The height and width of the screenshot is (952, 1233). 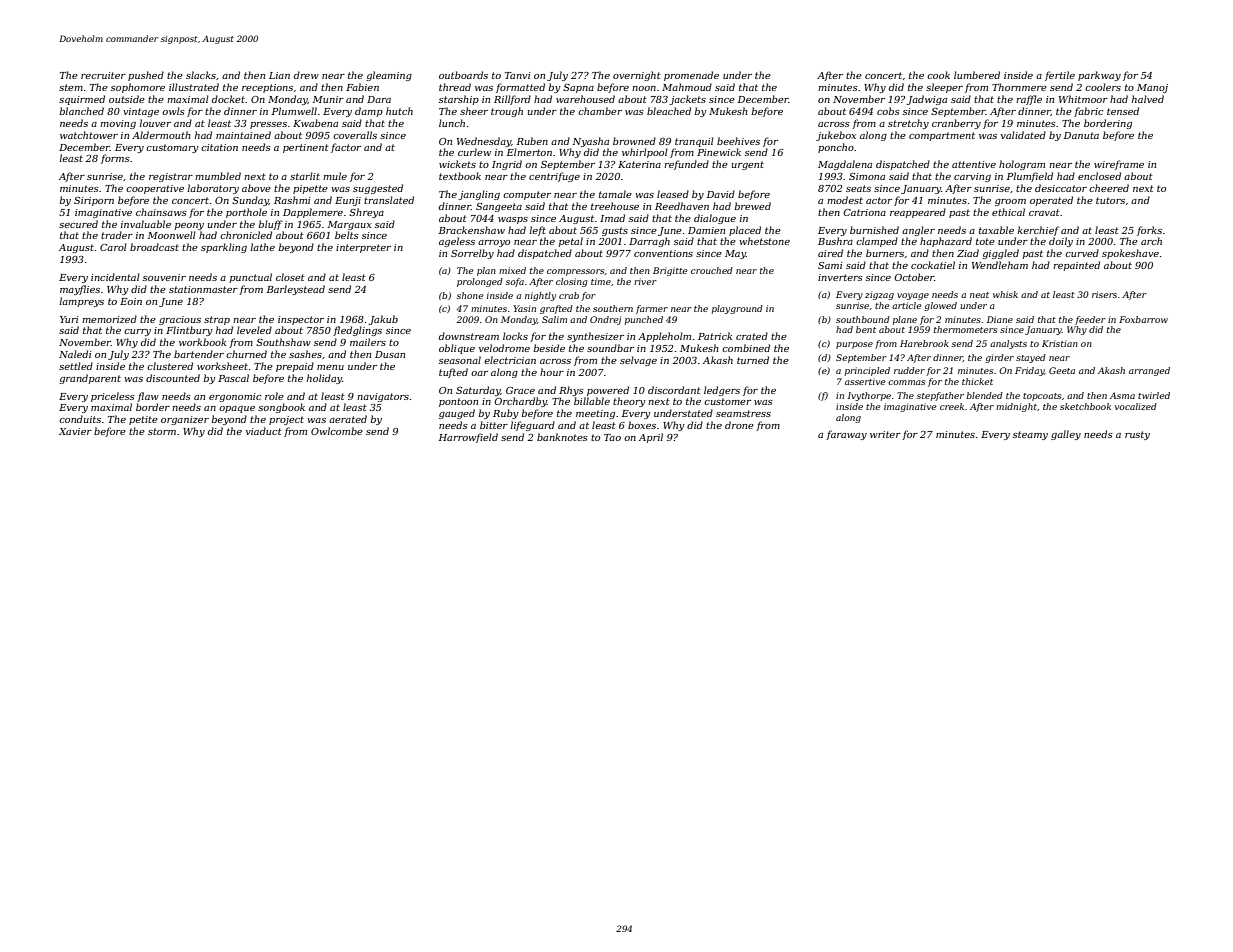 What do you see at coordinates (362, 87) in the screenshot?
I see `Fabien` at bounding box center [362, 87].
